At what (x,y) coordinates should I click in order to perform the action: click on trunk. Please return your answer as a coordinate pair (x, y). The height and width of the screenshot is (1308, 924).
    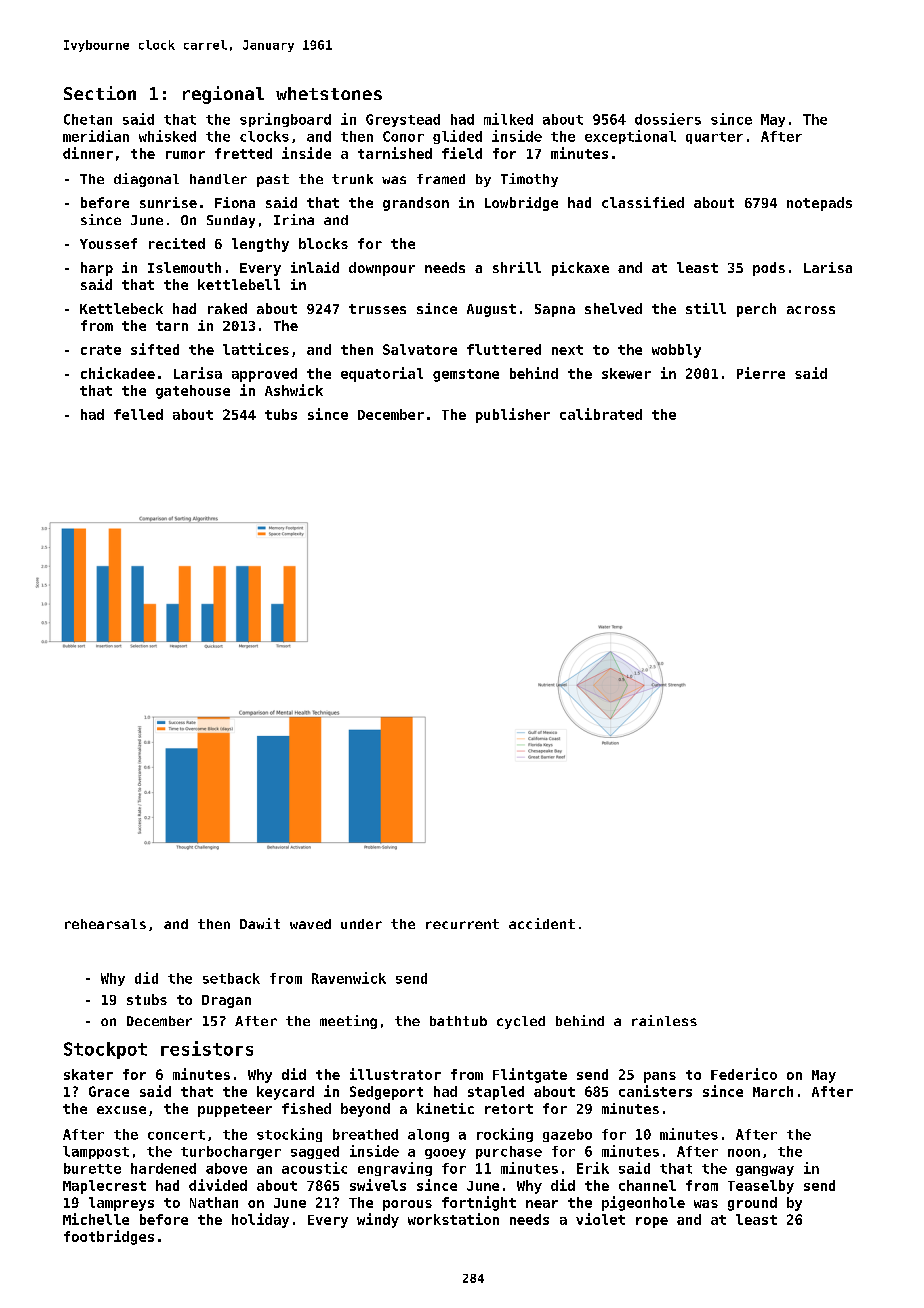
    Looking at the image, I should click on (352, 179).
